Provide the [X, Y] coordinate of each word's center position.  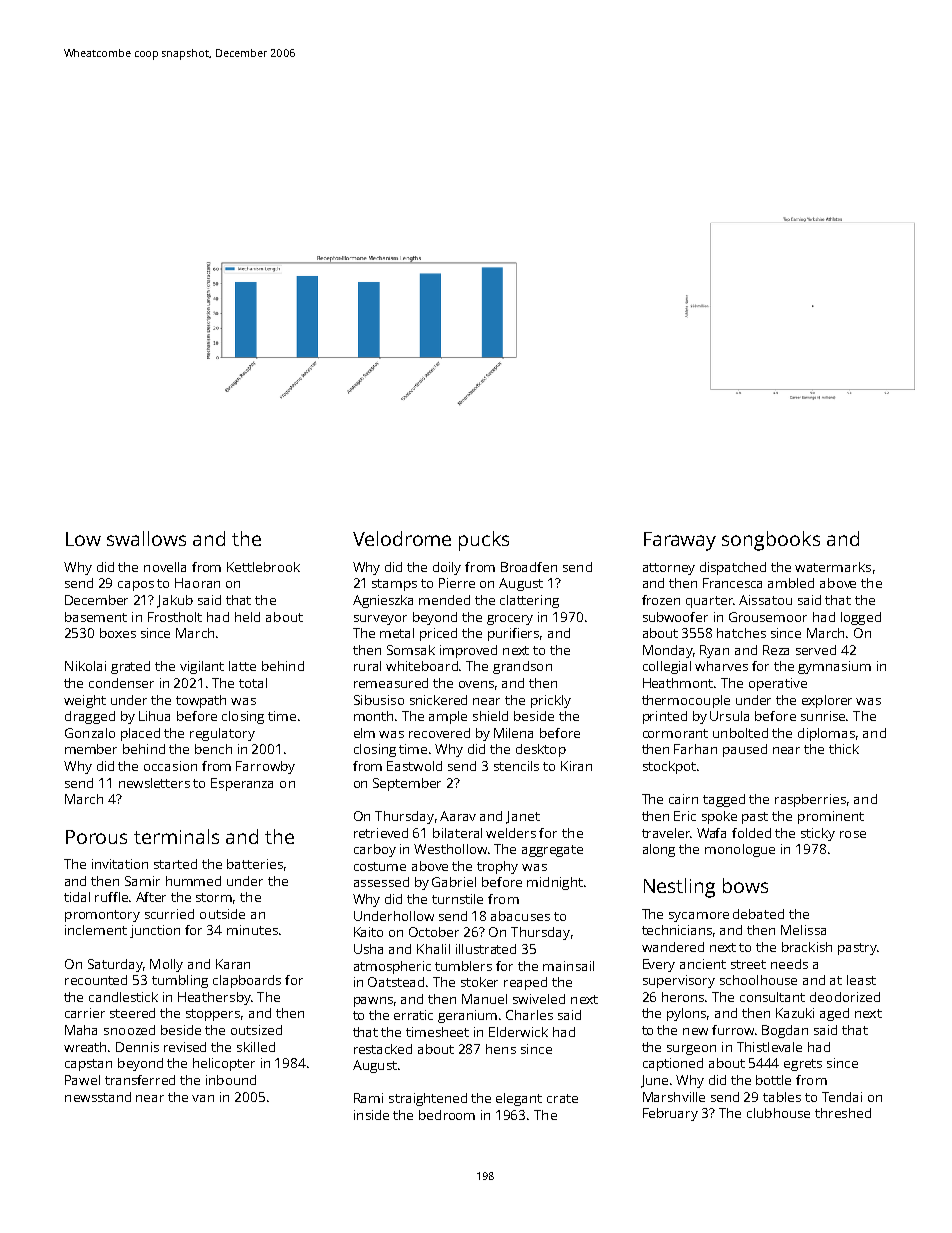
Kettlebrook [263, 567]
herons [683, 997]
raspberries [810, 800]
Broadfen [529, 567]
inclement [96, 930]
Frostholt [175, 617]
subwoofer [675, 617]
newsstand [98, 1097]
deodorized [845, 997]
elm [364, 733]
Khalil [433, 949]
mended [444, 600]
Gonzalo [90, 733]
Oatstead [396, 982]
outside [222, 914]
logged [861, 618]
